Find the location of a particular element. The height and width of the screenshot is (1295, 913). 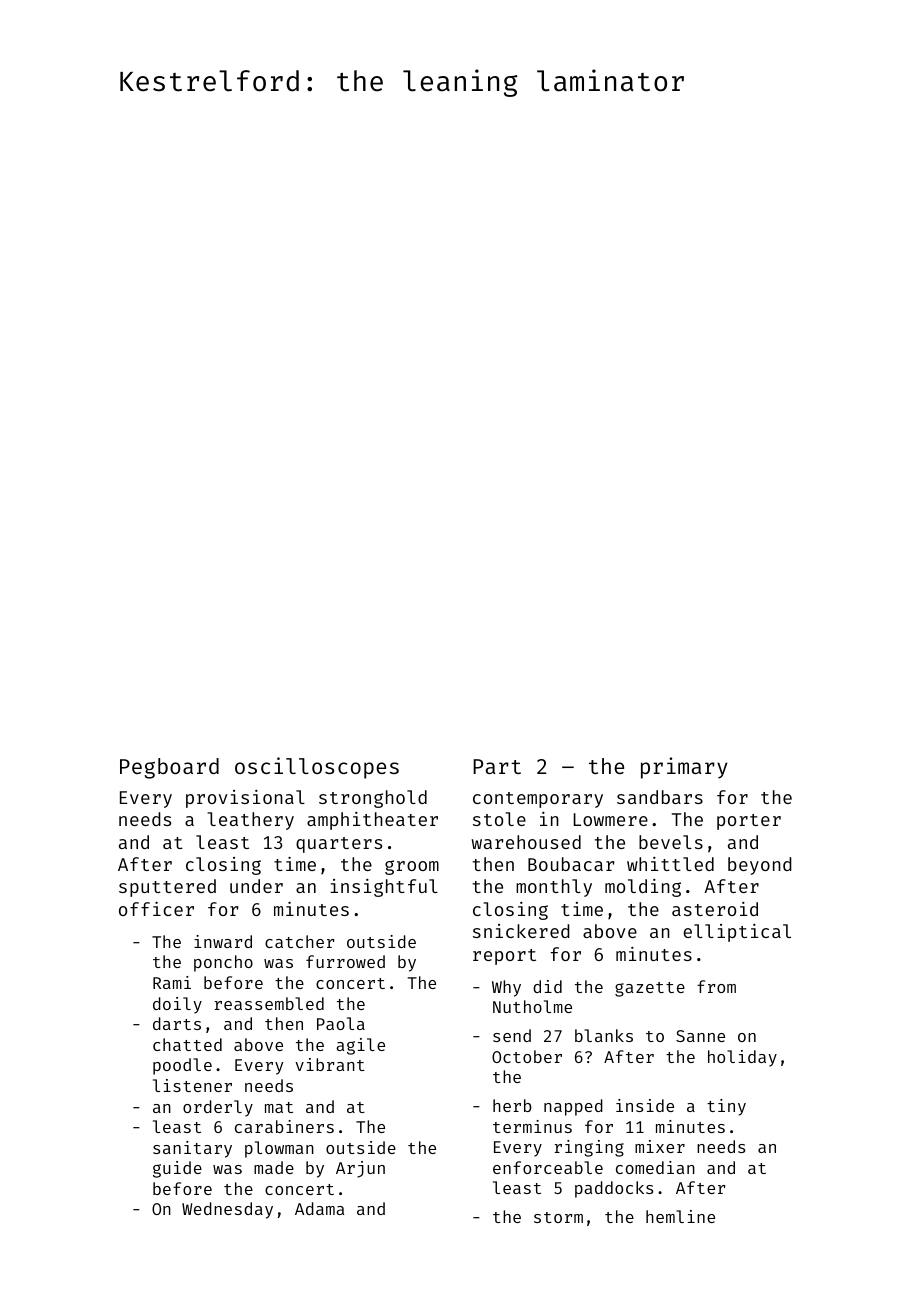

tiny is located at coordinates (726, 1107).
